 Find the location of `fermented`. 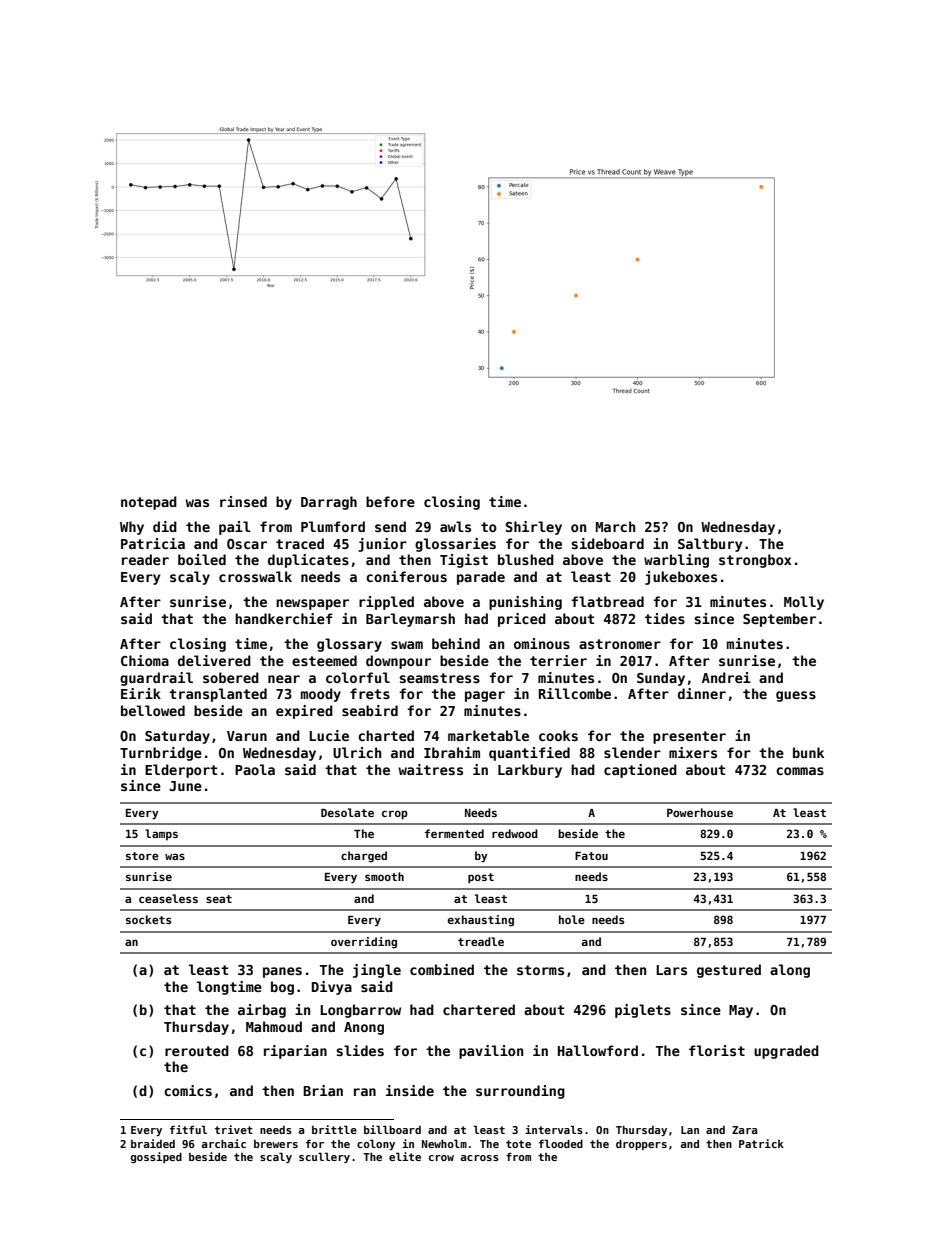

fermented is located at coordinates (454, 833).
